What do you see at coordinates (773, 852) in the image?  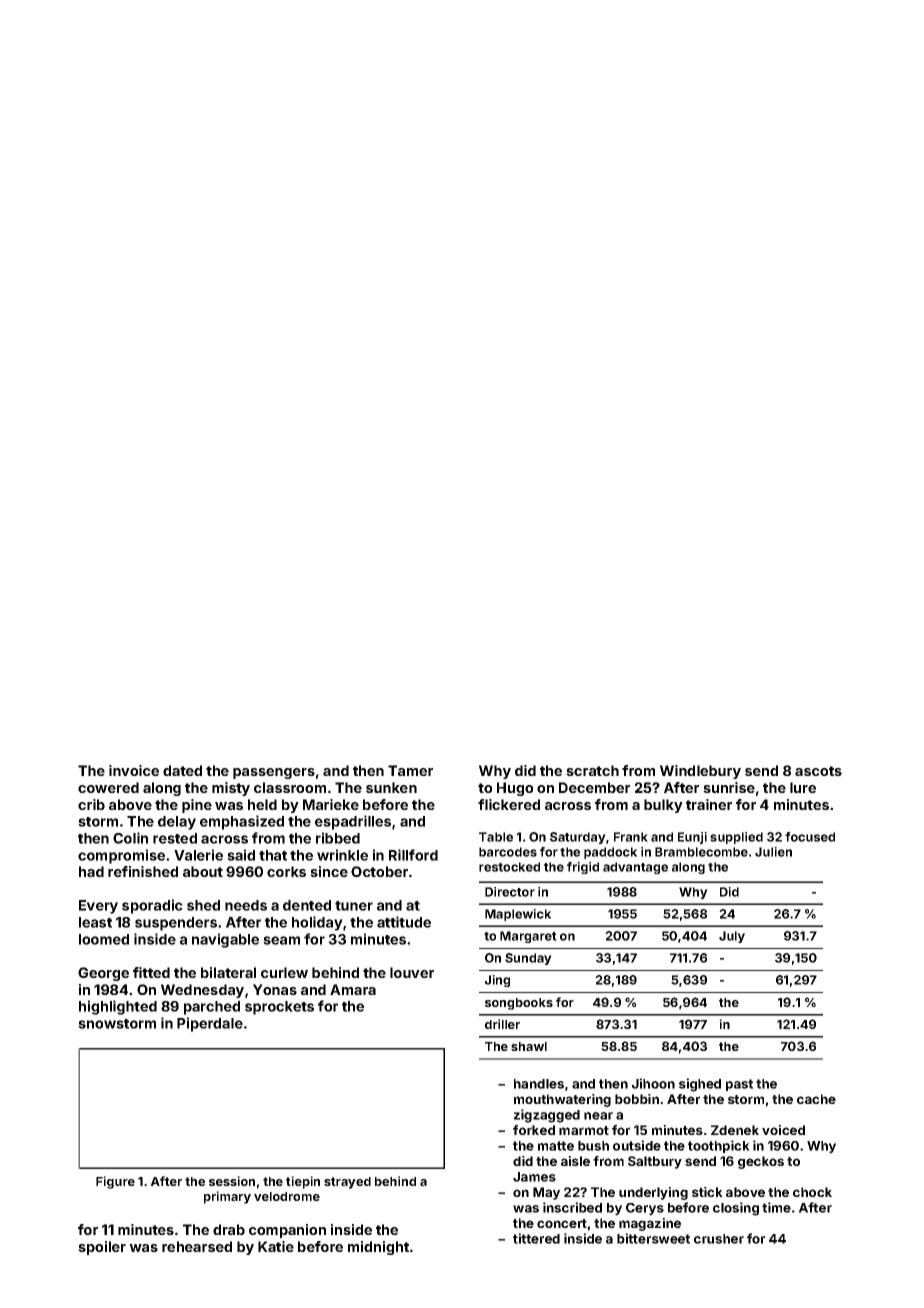 I see `Julien` at bounding box center [773, 852].
